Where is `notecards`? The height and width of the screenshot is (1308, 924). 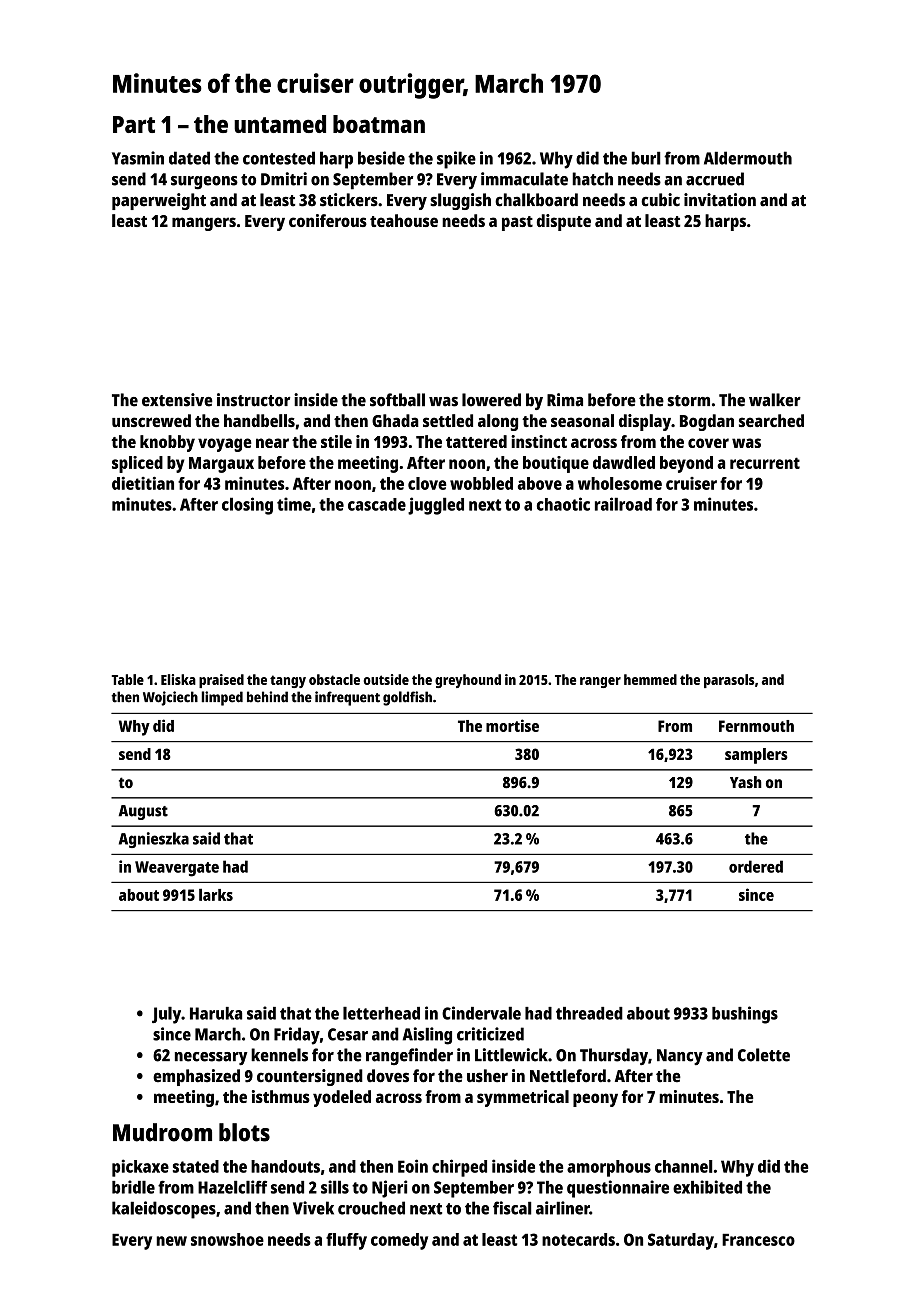
notecards is located at coordinates (578, 1239).
